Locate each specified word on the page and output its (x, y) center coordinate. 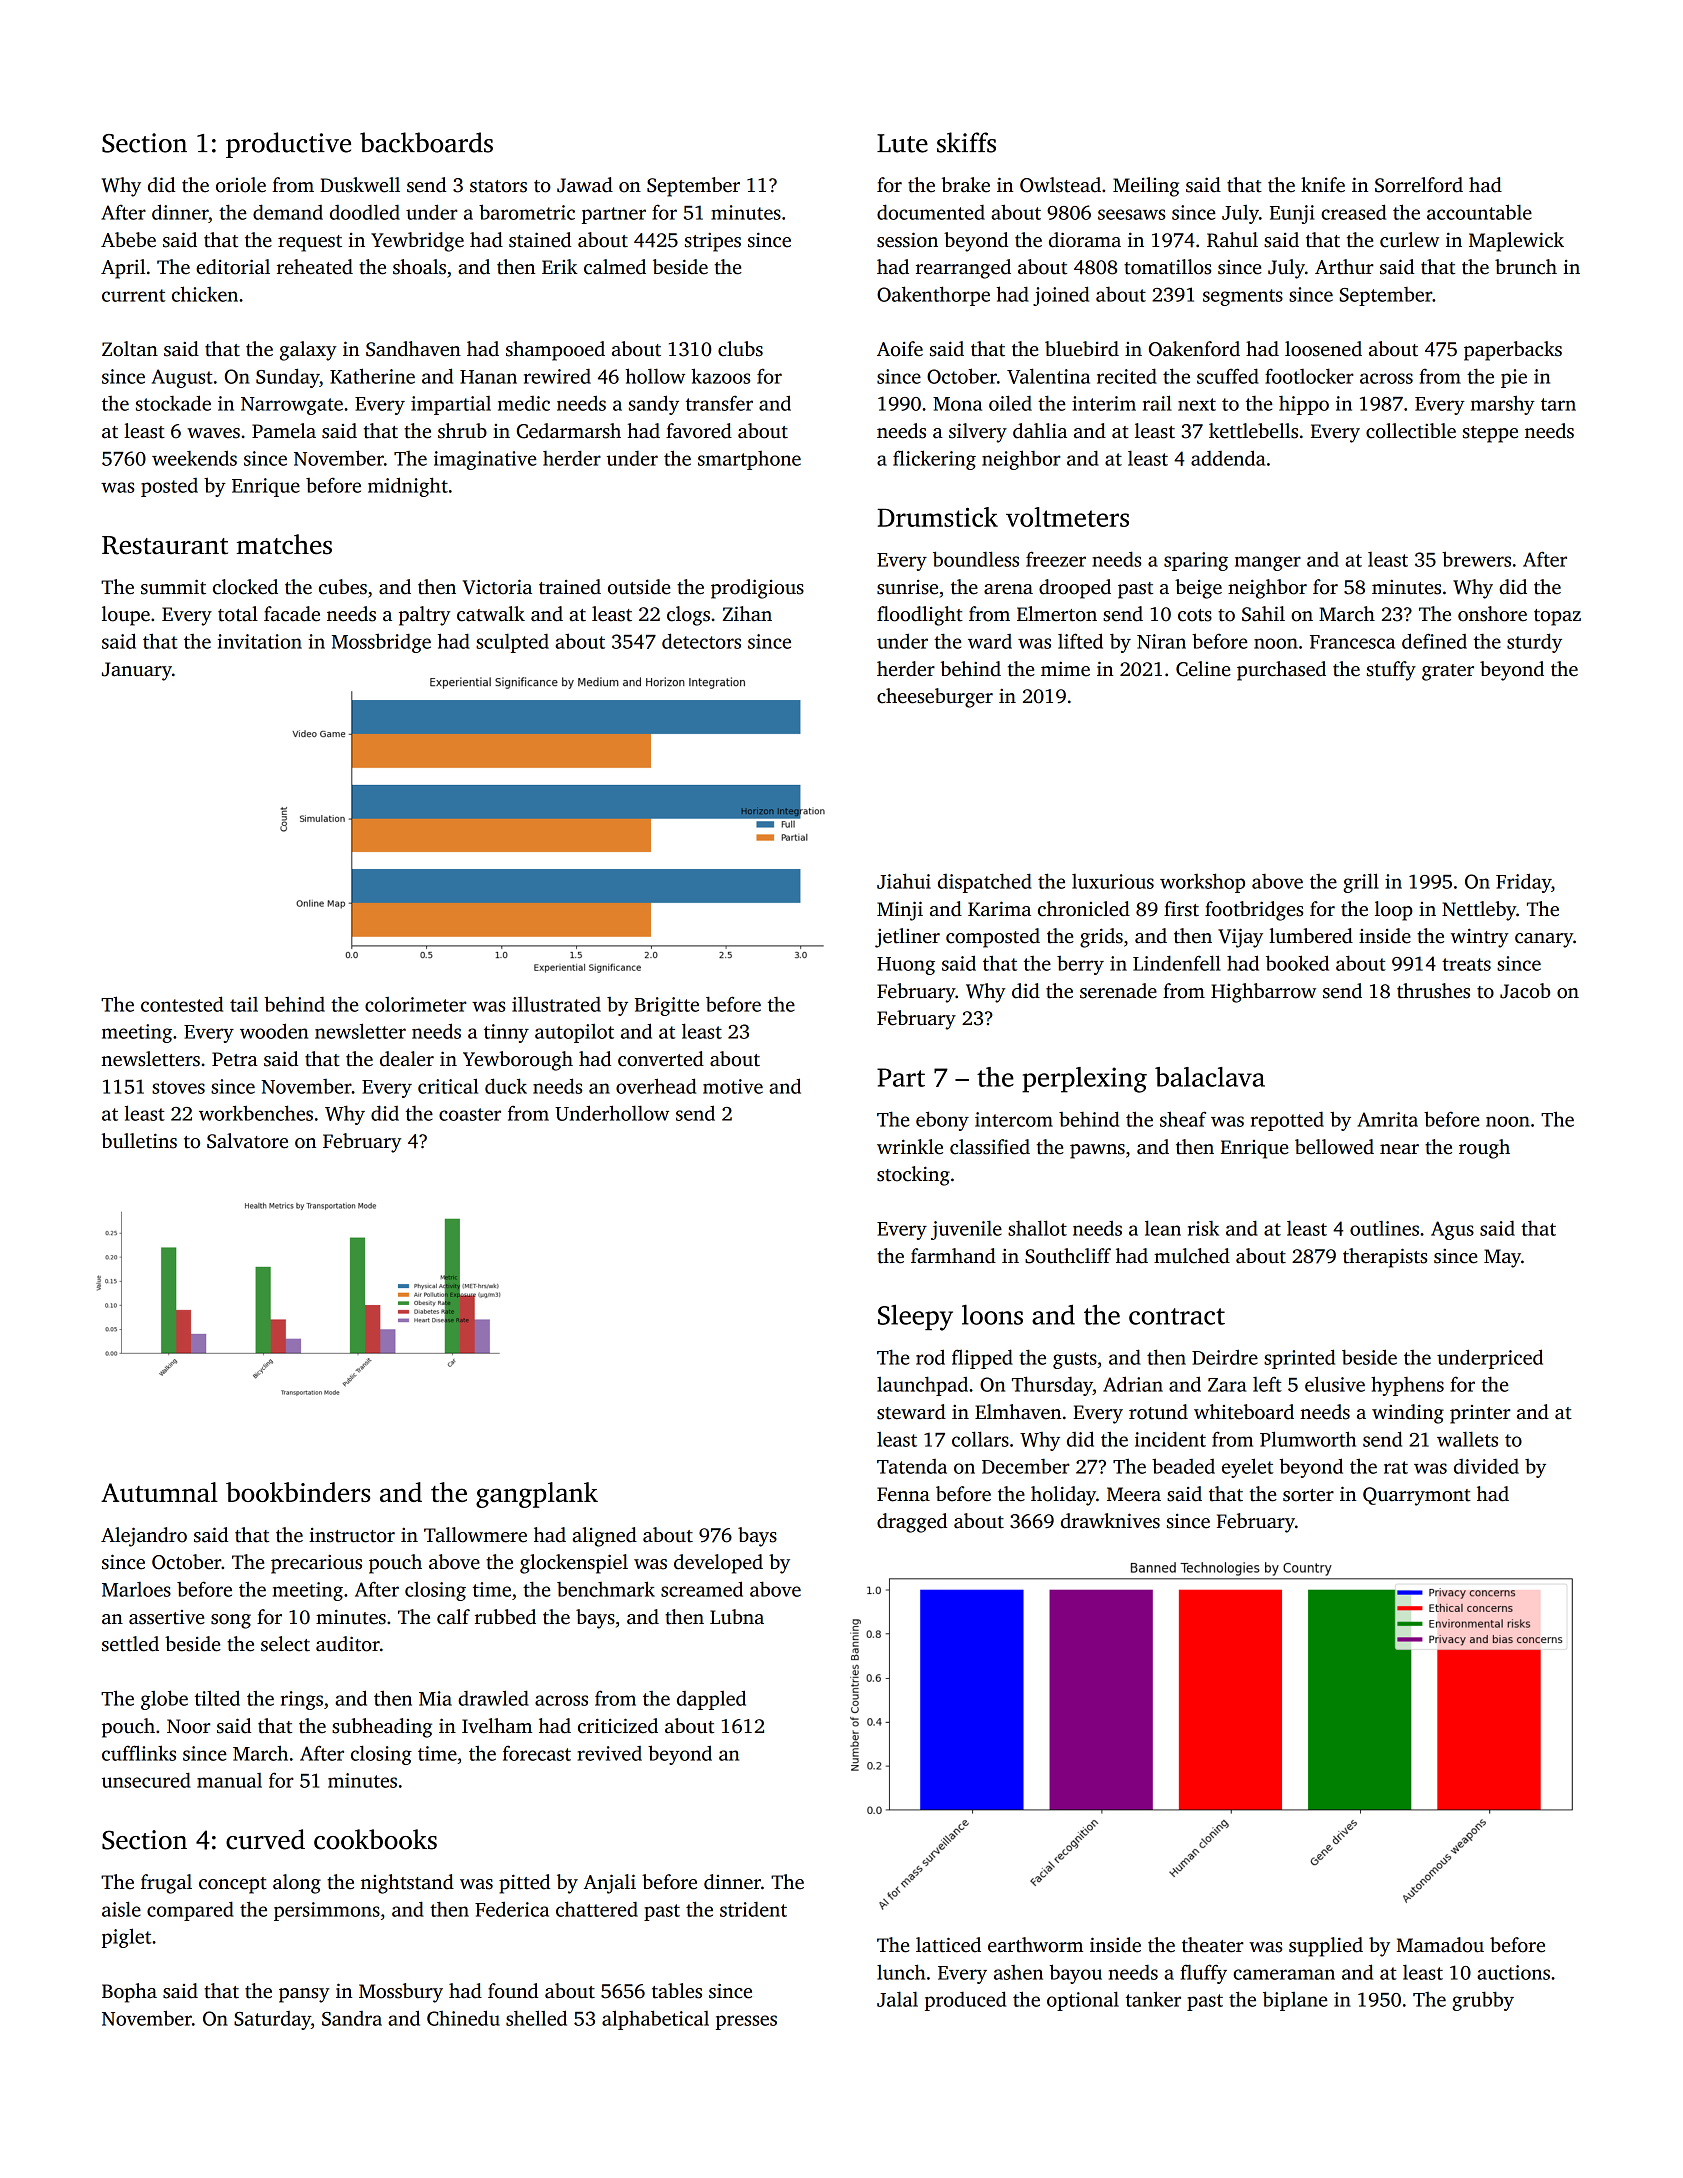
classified (990, 1147)
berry (1080, 965)
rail (1157, 403)
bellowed (1334, 1147)
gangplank (537, 1495)
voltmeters (1067, 517)
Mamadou (1440, 1945)
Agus (1452, 1230)
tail (244, 1004)
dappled (711, 1700)
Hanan (488, 377)
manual (229, 1780)
